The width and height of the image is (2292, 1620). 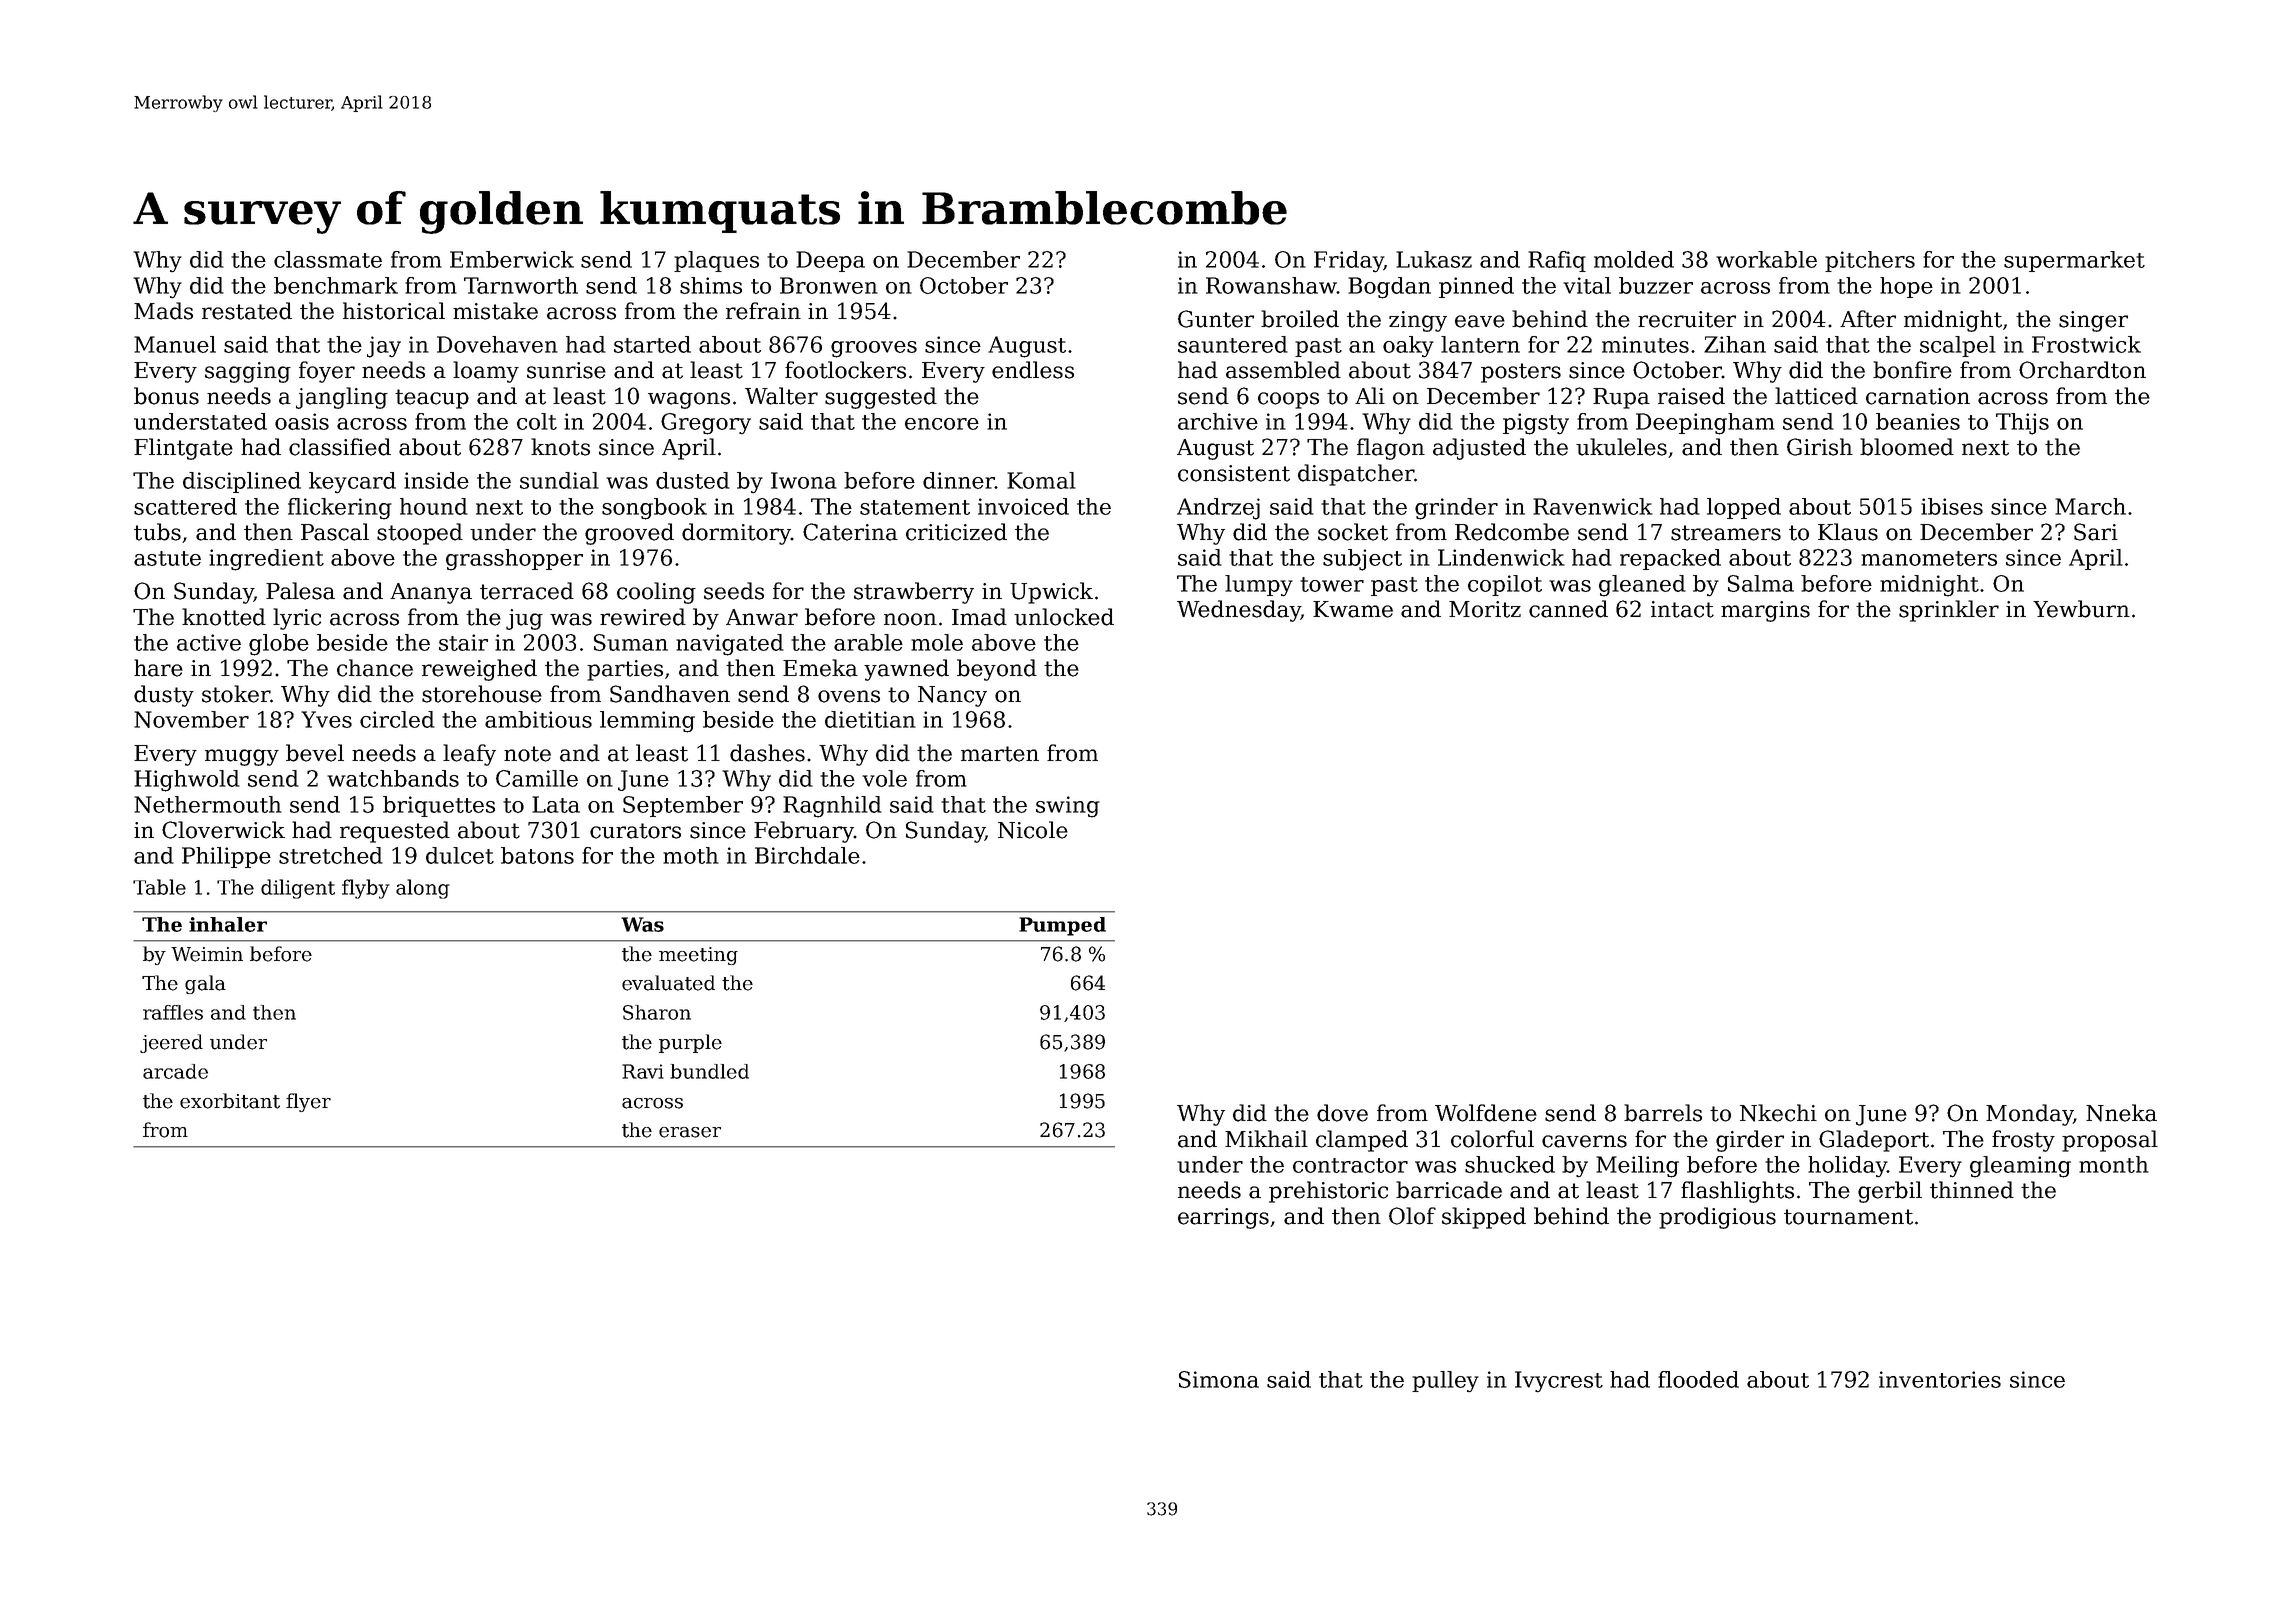 I want to click on March, so click(x=2090, y=506).
